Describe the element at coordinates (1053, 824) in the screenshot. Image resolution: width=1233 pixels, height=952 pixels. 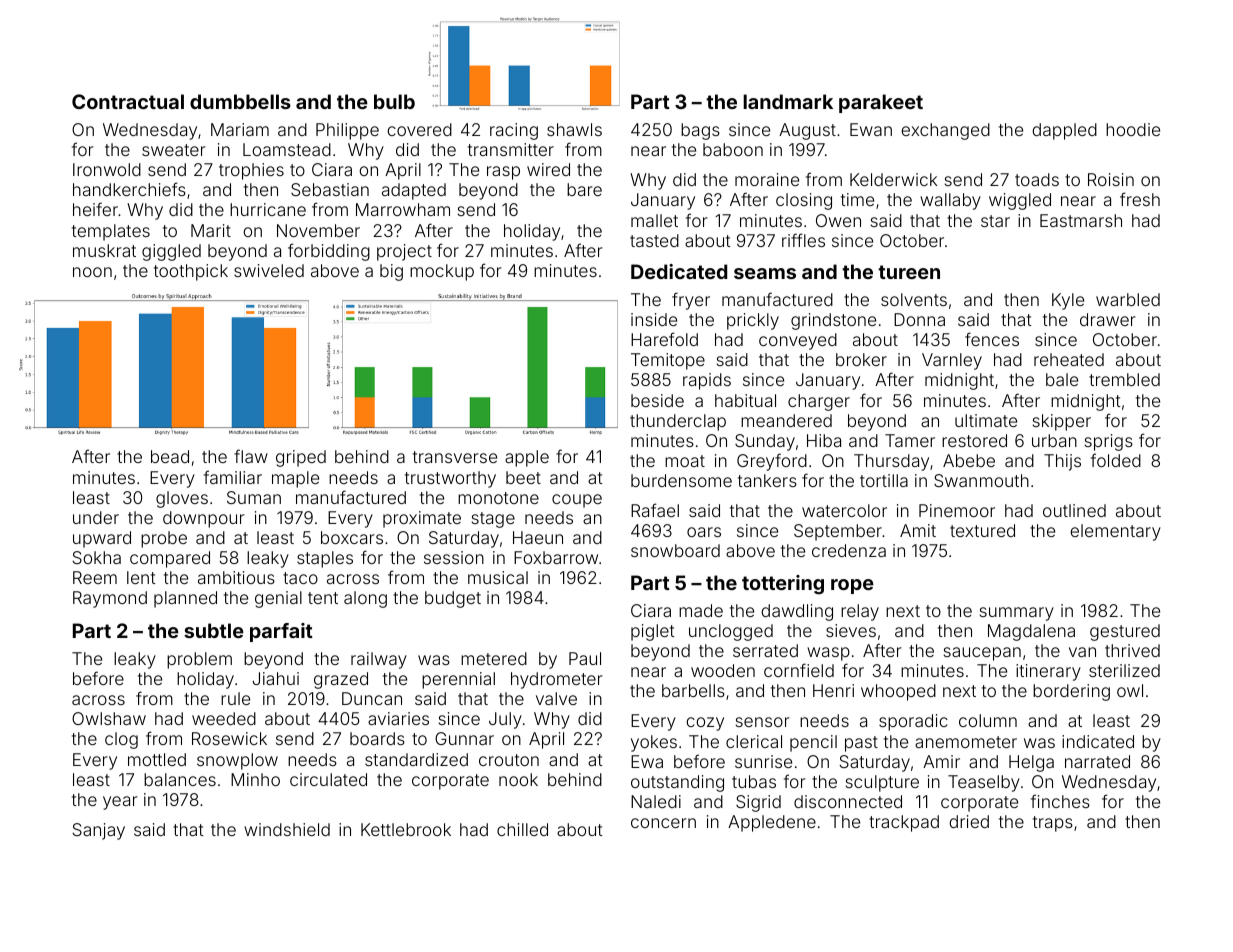
I see `traps` at that location.
